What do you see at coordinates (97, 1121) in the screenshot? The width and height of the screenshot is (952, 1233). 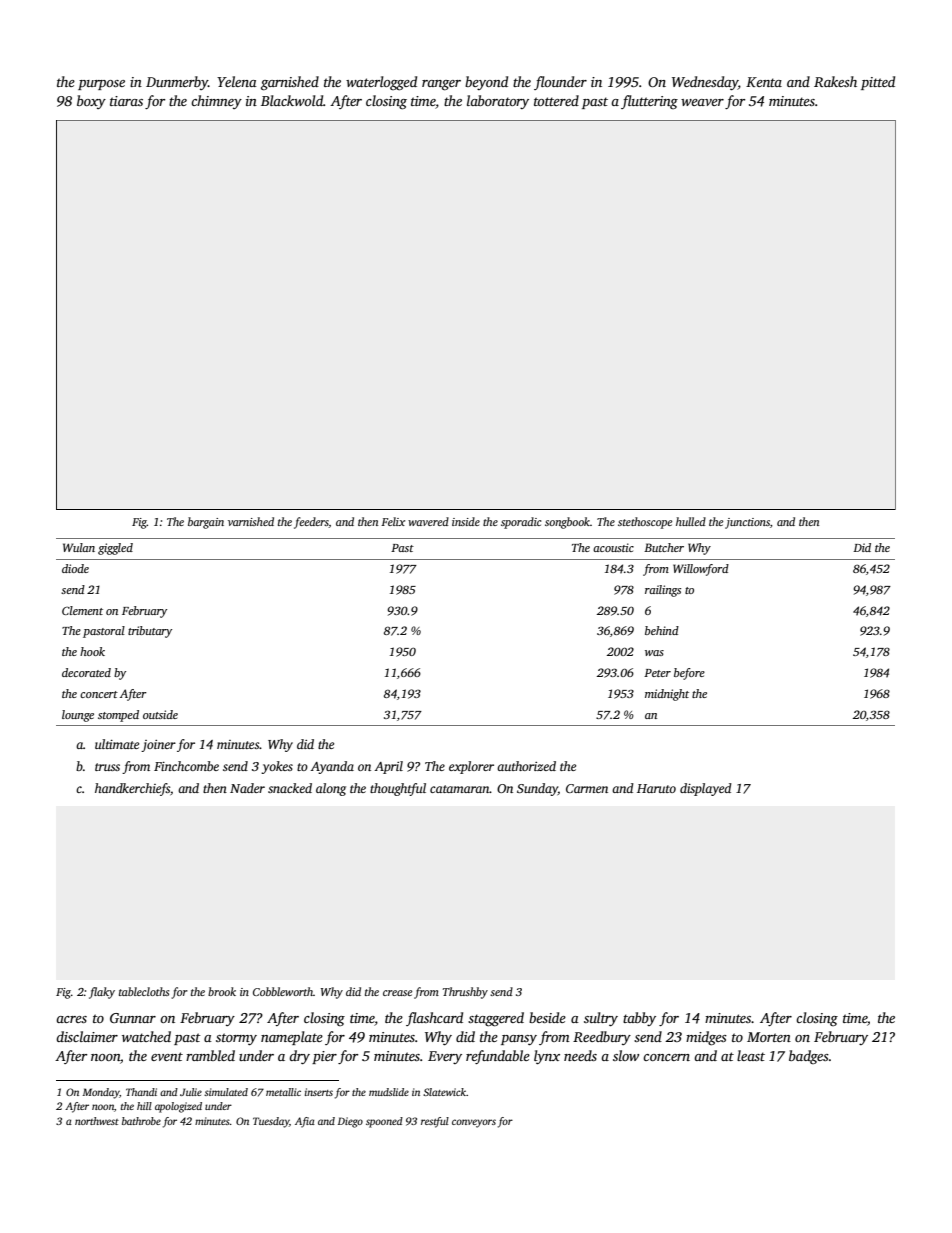 I see `northwest` at bounding box center [97, 1121].
